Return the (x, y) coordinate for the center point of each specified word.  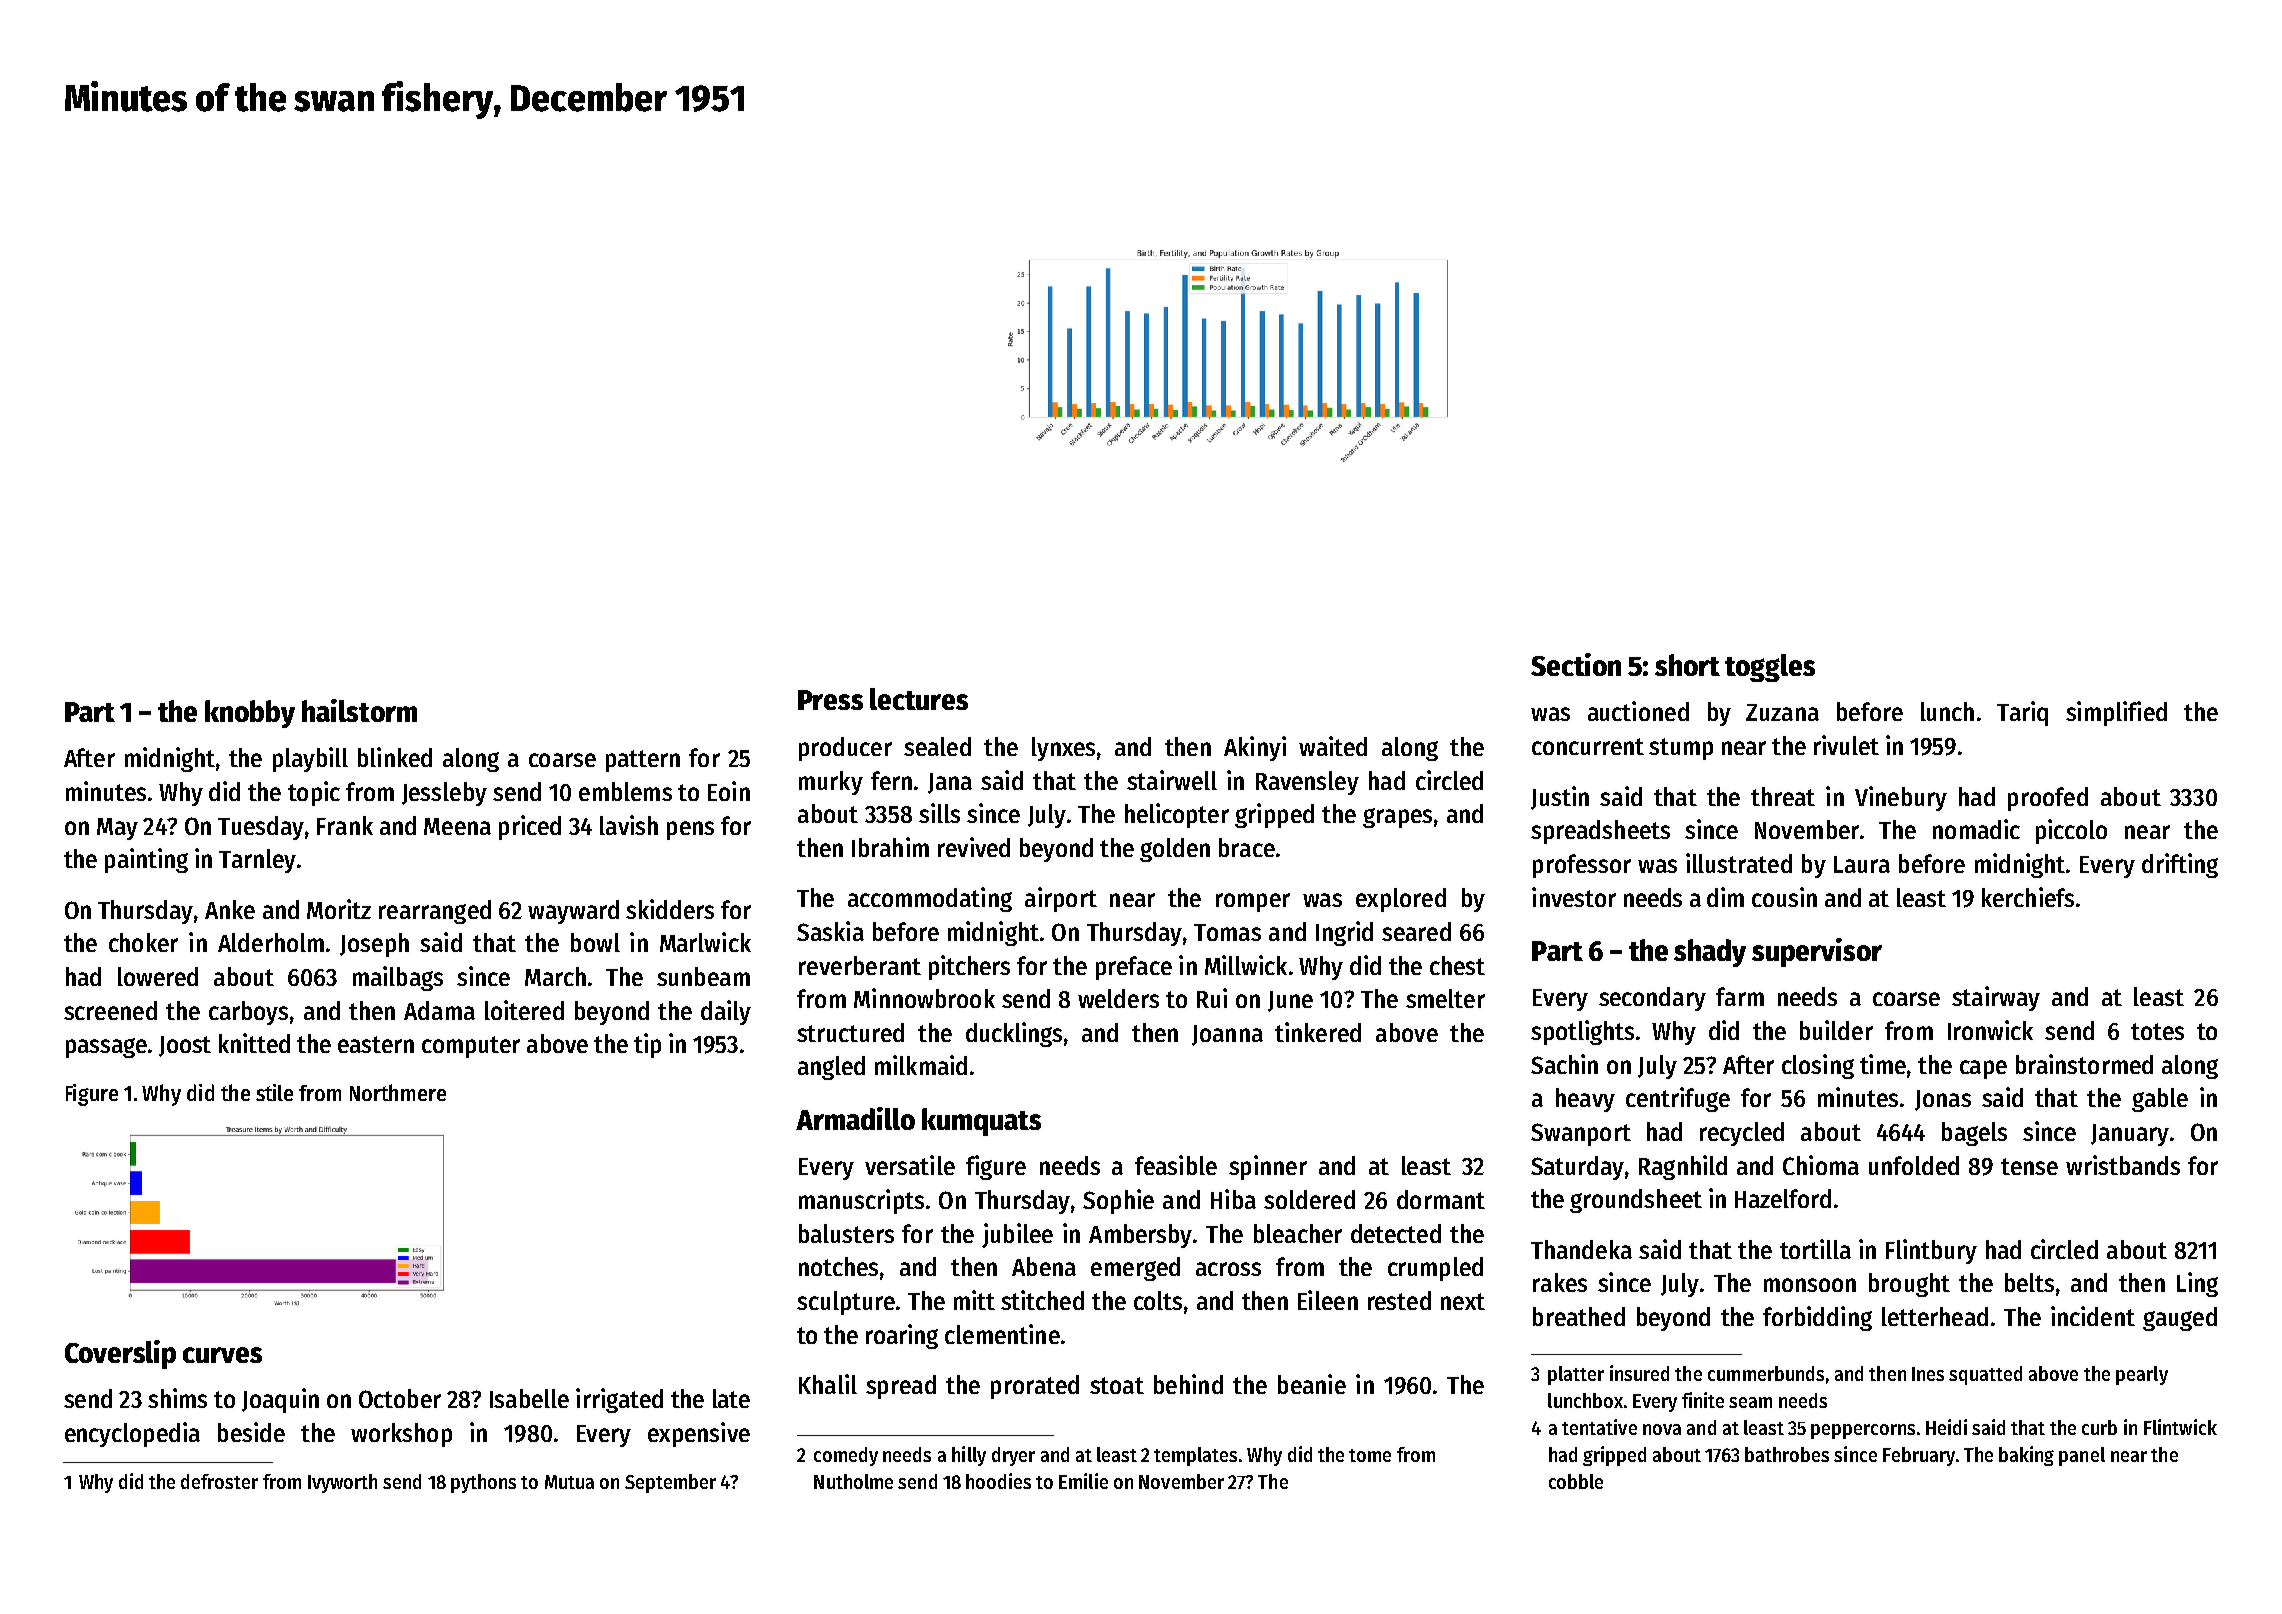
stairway (1996, 998)
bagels (1974, 1134)
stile (274, 1092)
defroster (219, 1481)
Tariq (2022, 713)
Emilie (1083, 1481)
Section (1576, 664)
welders (1118, 998)
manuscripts (861, 1201)
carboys (248, 1013)
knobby (250, 714)
